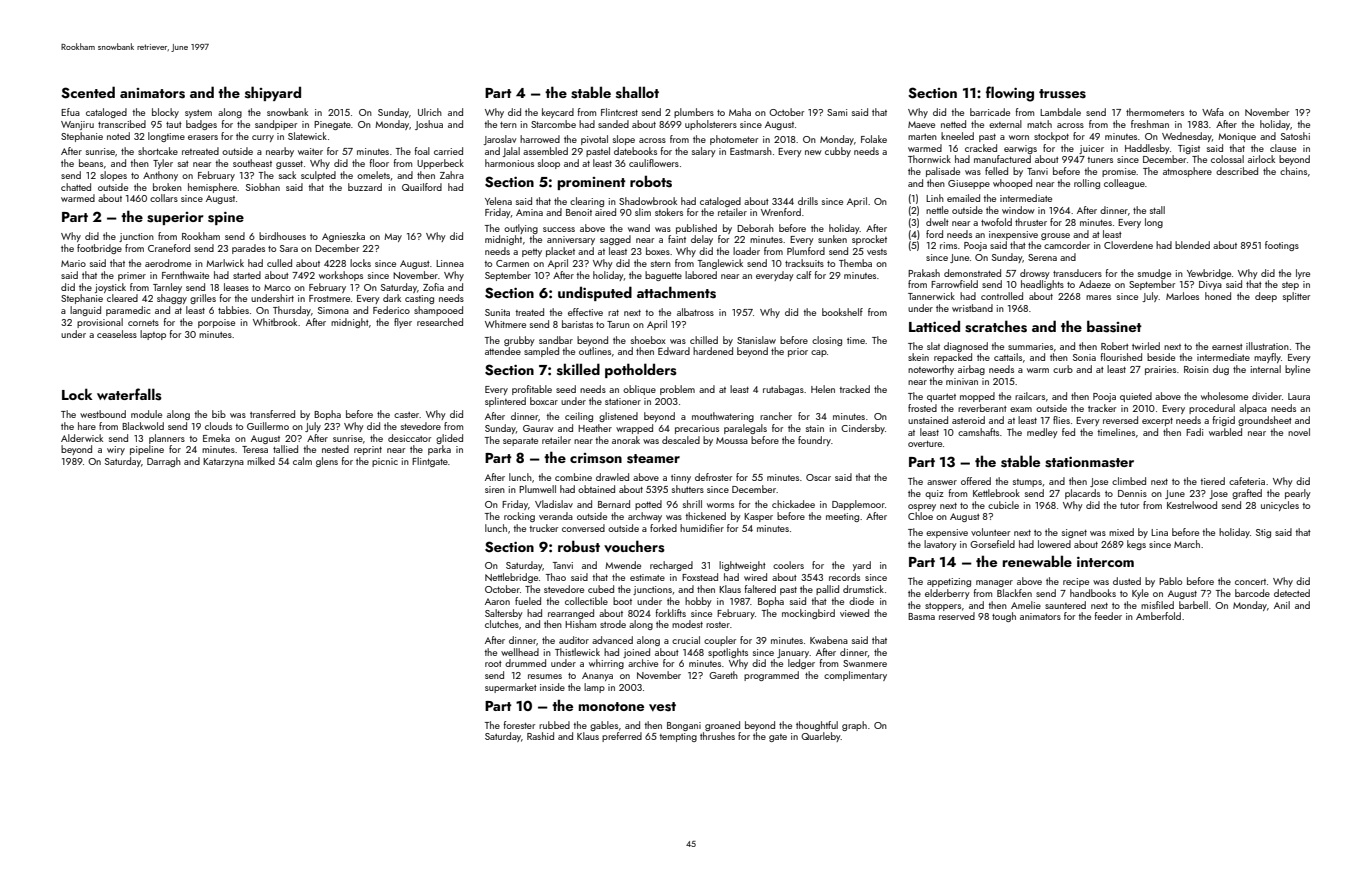 This screenshot has height=887, width=1372. What do you see at coordinates (1263, 533) in the screenshot?
I see `Stig` at bounding box center [1263, 533].
